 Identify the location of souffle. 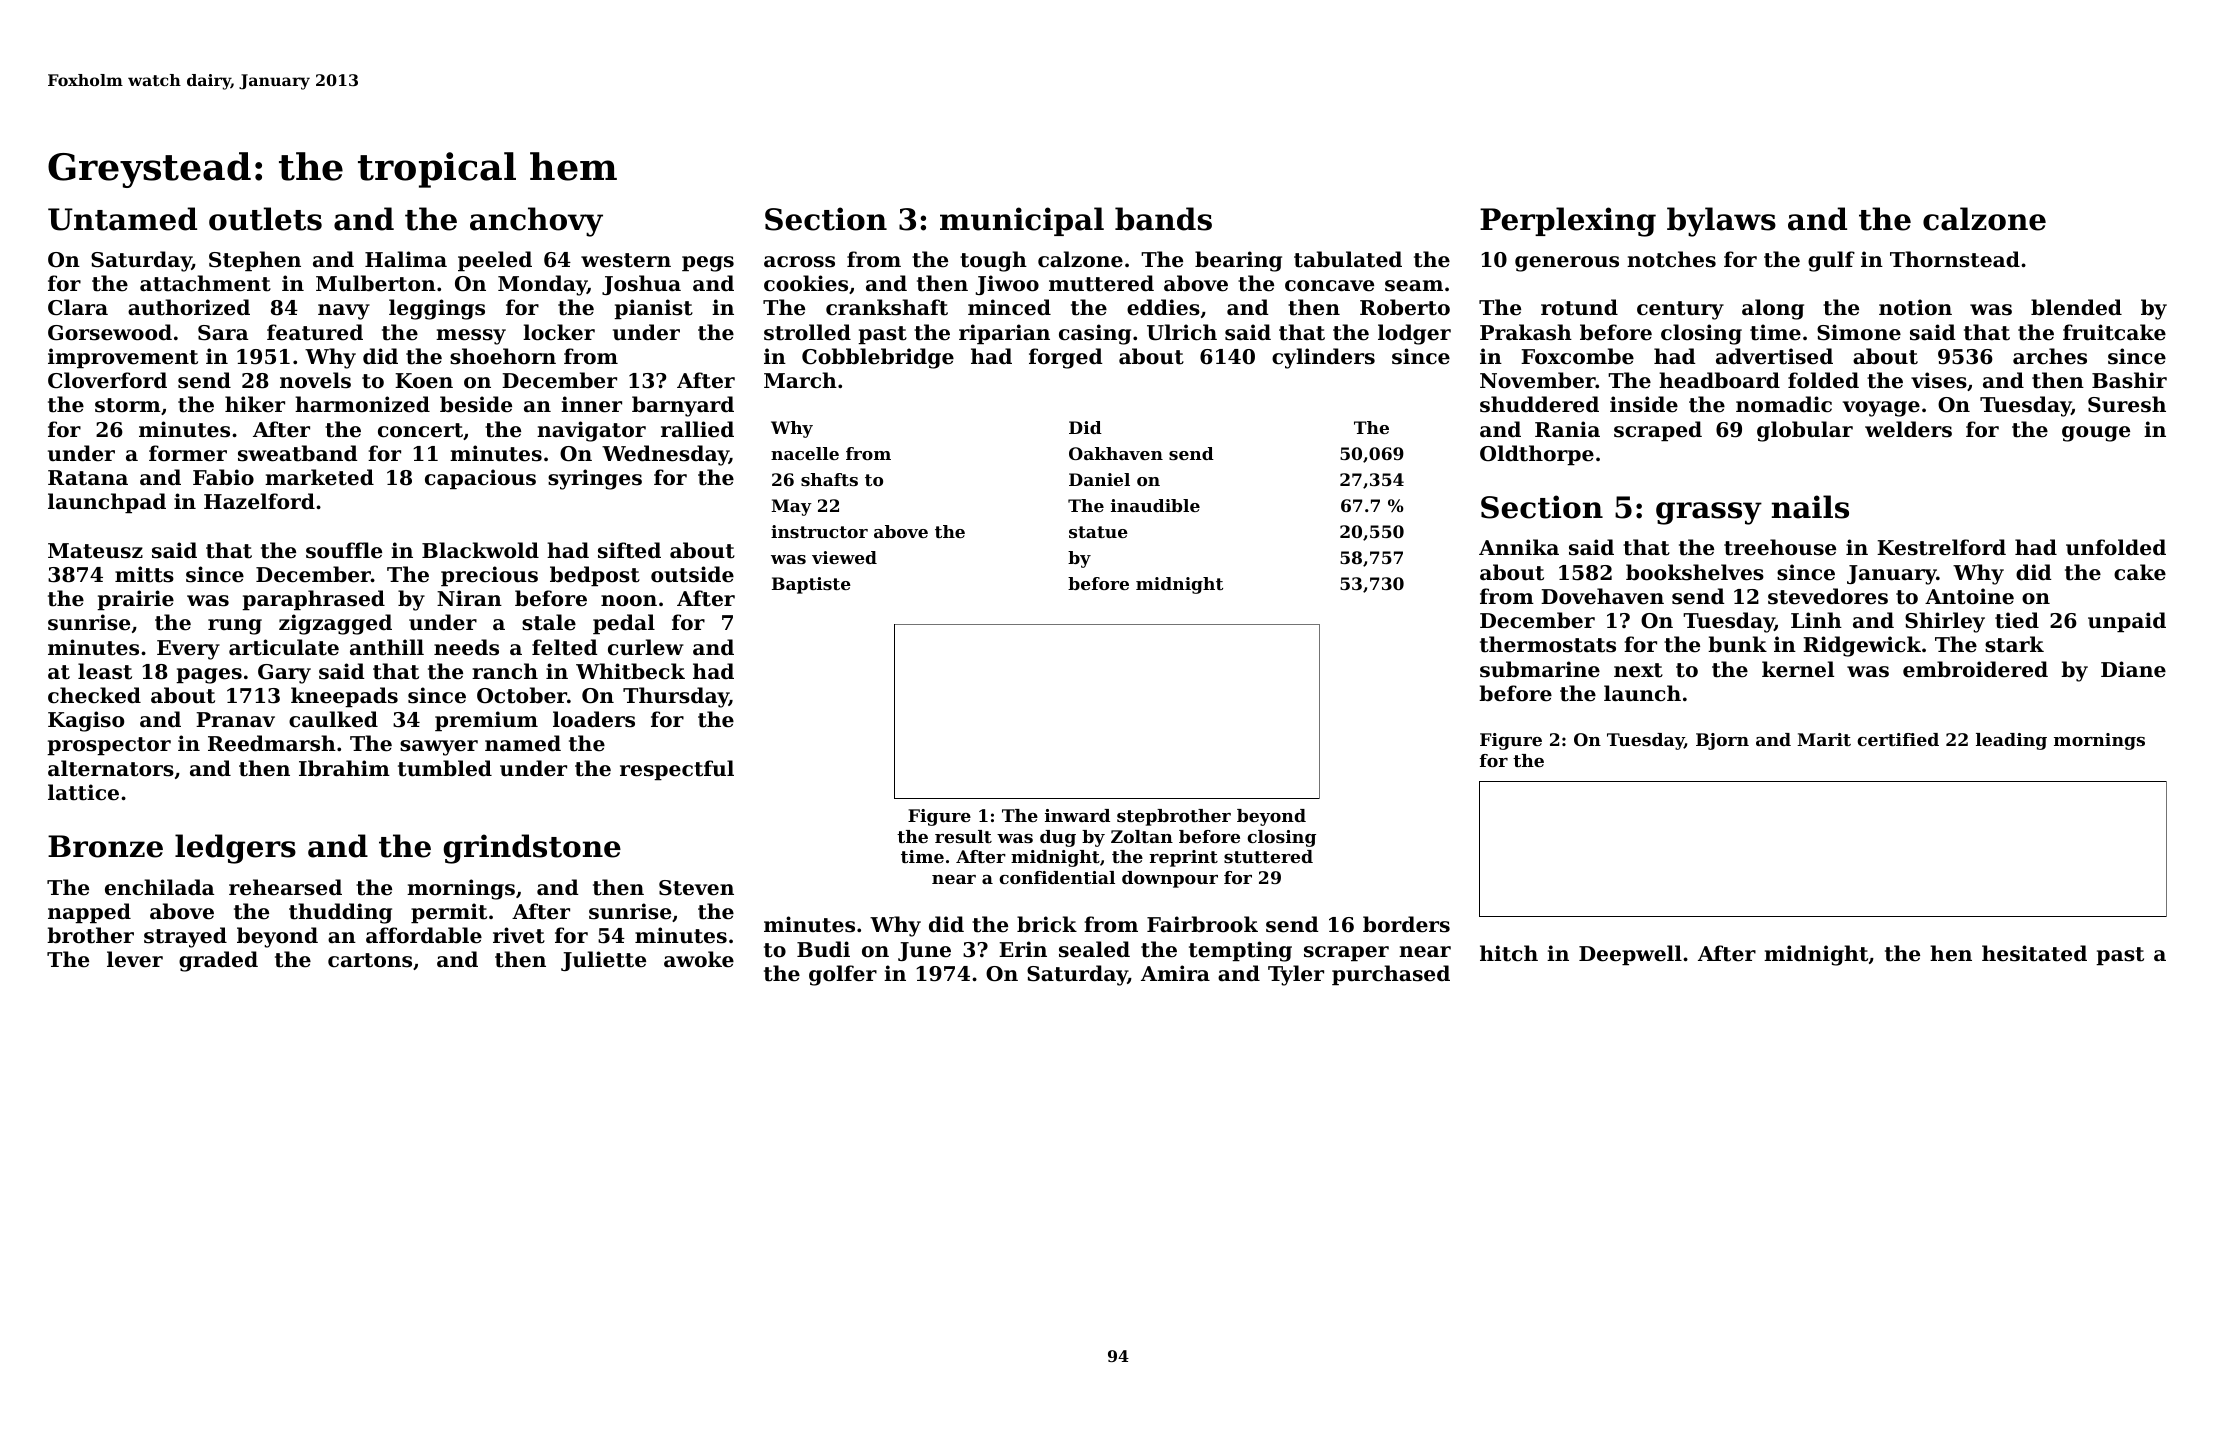
(344, 550).
